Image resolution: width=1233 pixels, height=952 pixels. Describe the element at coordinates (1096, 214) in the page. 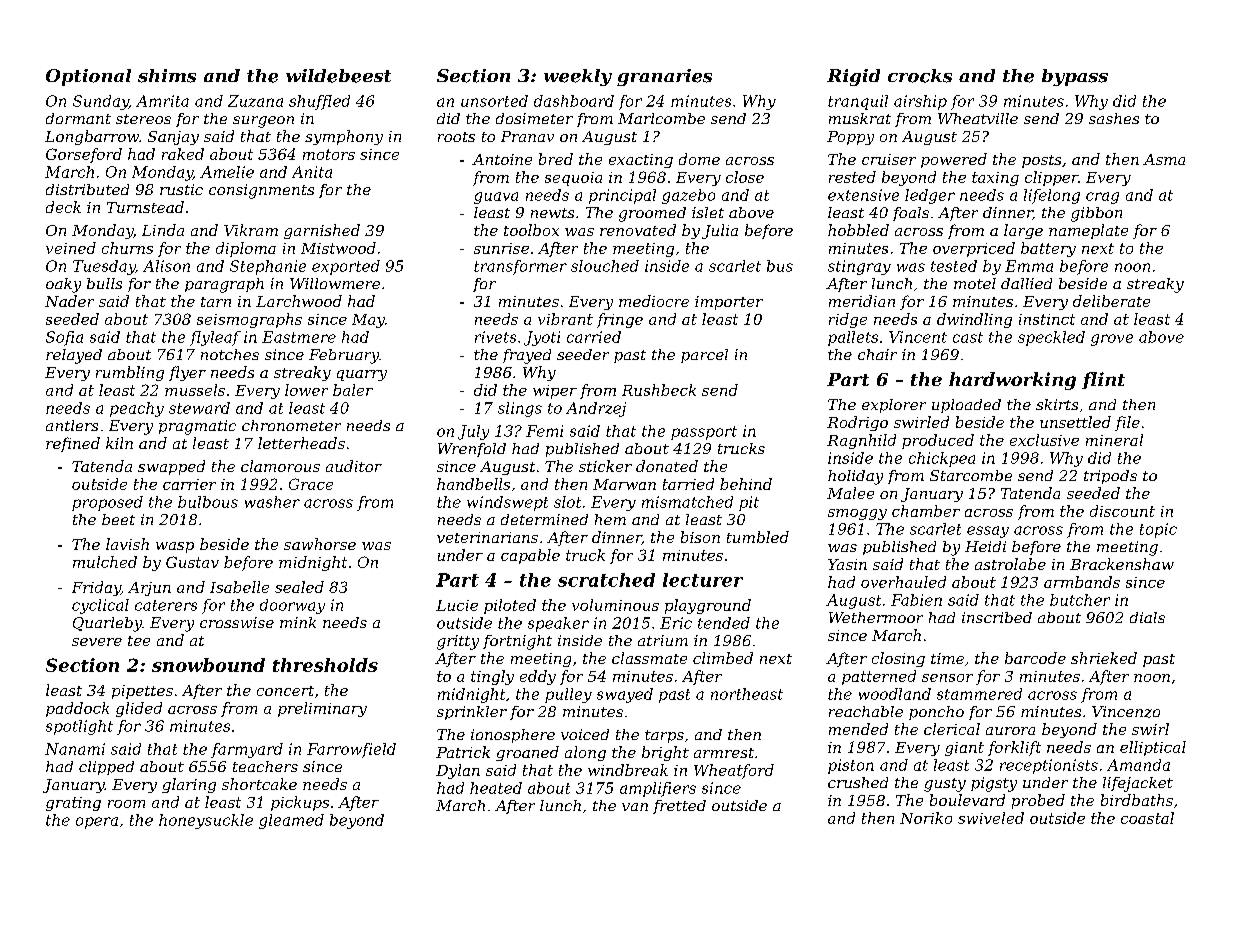

I see `gibbon` at that location.
